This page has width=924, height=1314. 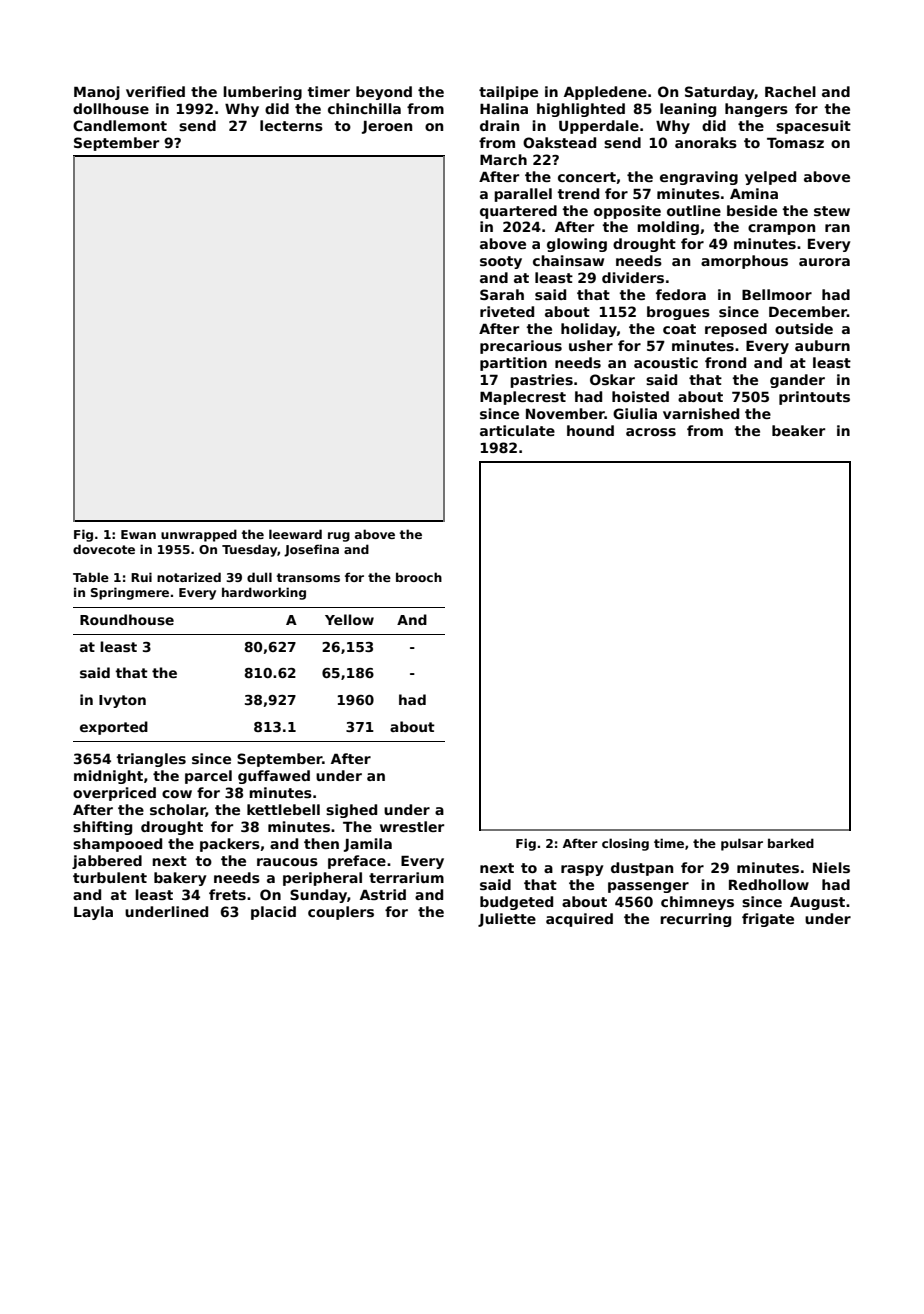 What do you see at coordinates (108, 777) in the page?
I see `midnight` at bounding box center [108, 777].
